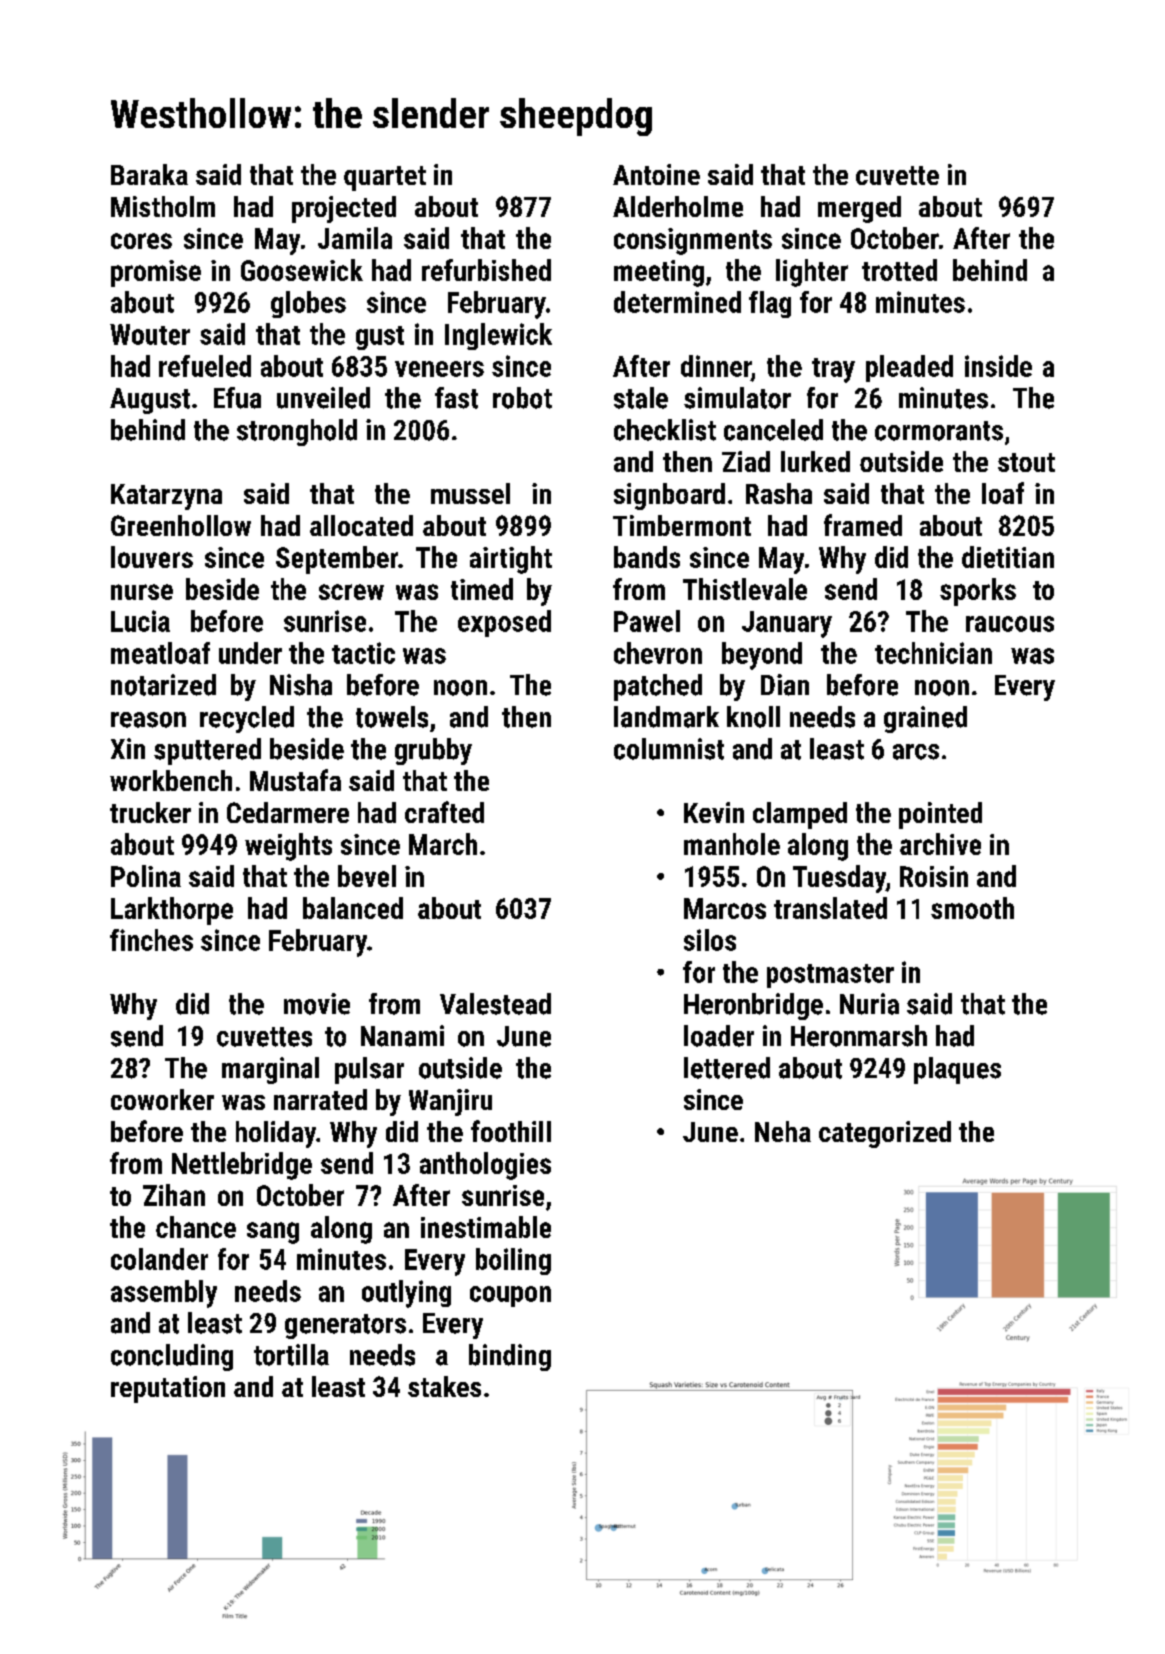 Image resolution: width=1165 pixels, height=1654 pixels. Describe the element at coordinates (470, 493) in the image. I see `mussel` at that location.
